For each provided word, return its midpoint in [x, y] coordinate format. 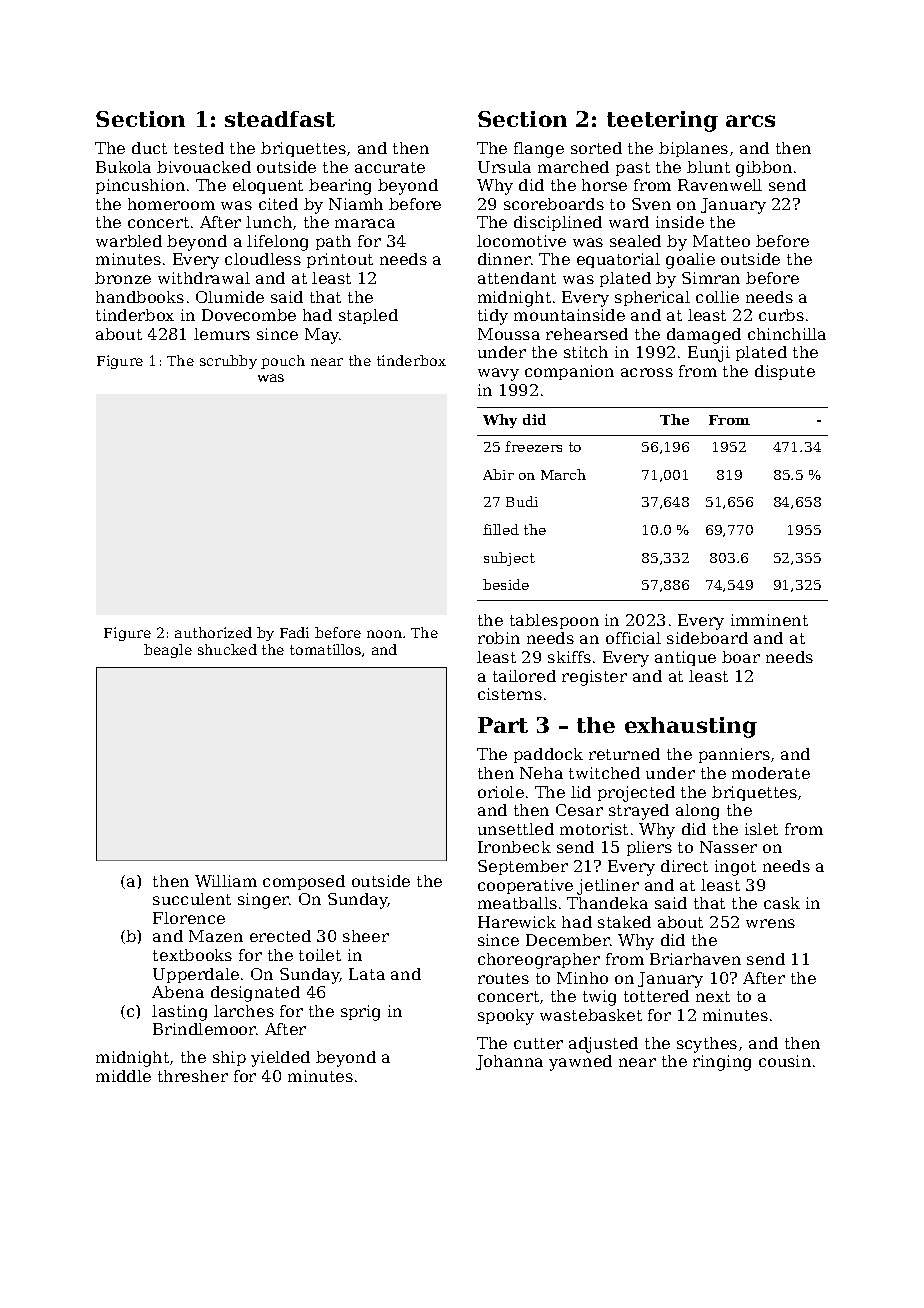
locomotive [521, 241]
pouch [283, 362]
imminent [769, 620]
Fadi [294, 632]
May [322, 336]
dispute [785, 372]
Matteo [721, 241]
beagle [168, 651]
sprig [360, 1013]
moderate [771, 773]
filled [501, 529]
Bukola [123, 167]
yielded [280, 1059]
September [523, 867]
